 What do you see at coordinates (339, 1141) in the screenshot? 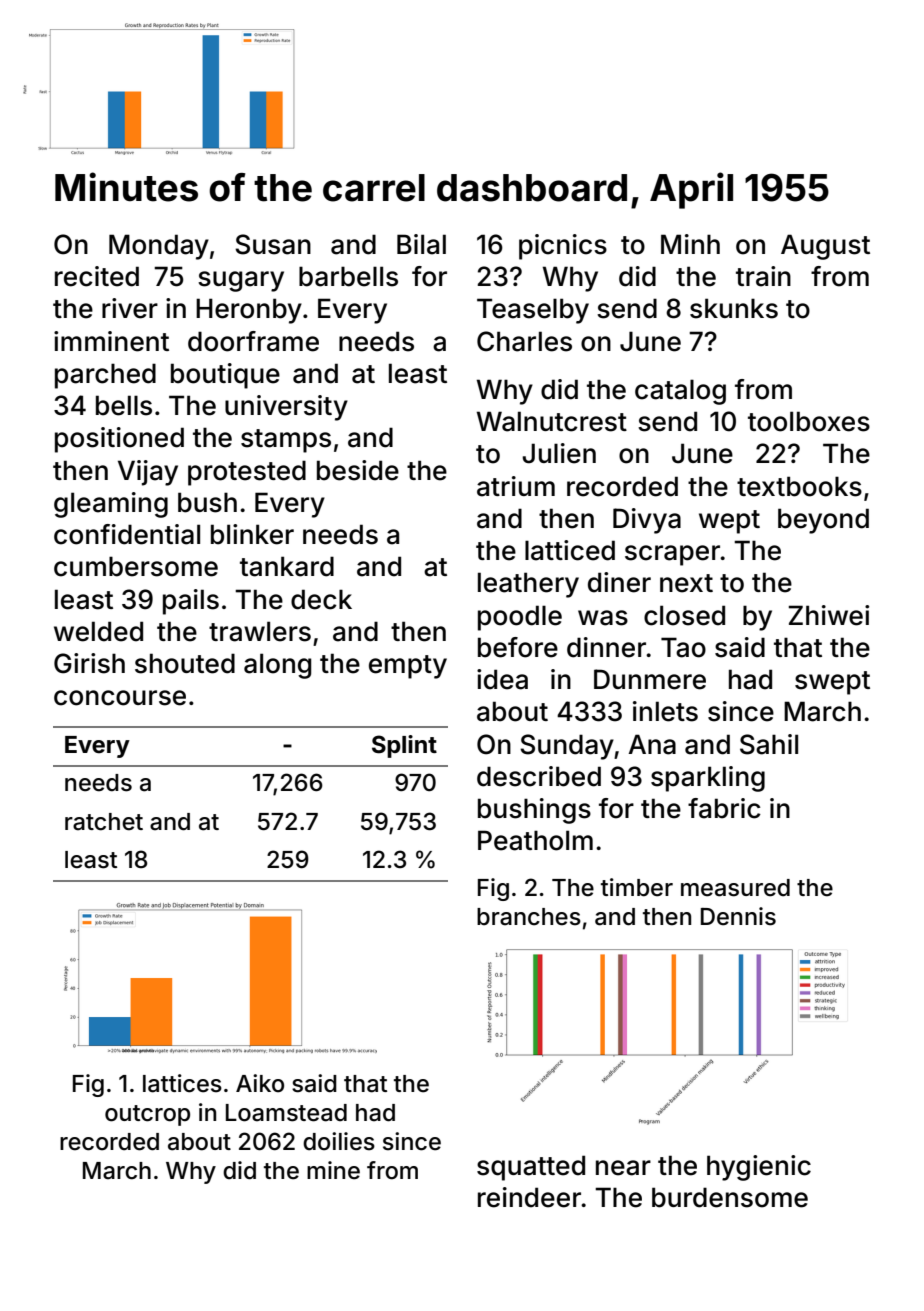
I see `doilies` at bounding box center [339, 1141].
